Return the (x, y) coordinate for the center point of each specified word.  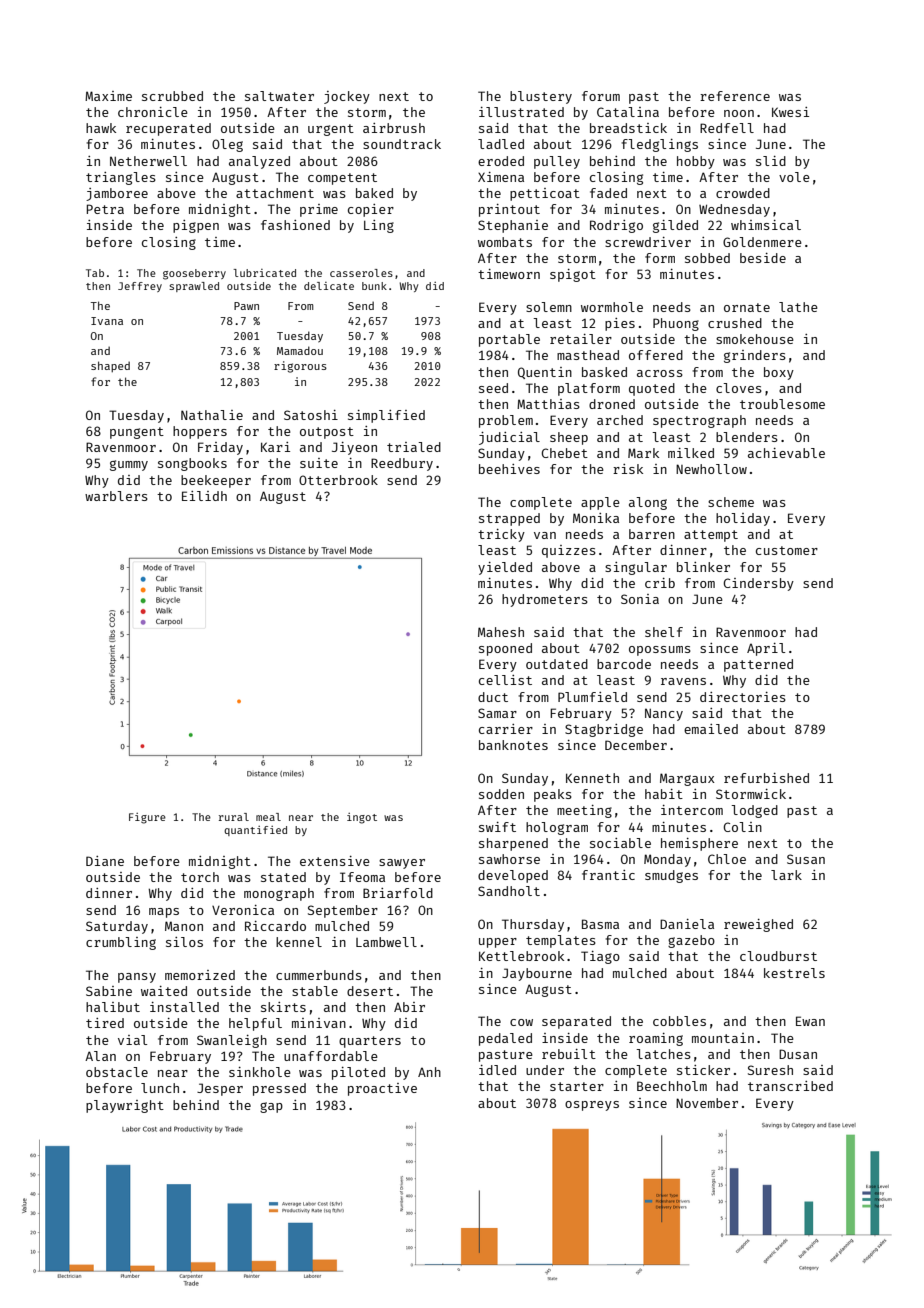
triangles (121, 178)
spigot (573, 275)
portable (509, 340)
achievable (786, 453)
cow (521, 1022)
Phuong (676, 324)
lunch (160, 1088)
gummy (129, 465)
